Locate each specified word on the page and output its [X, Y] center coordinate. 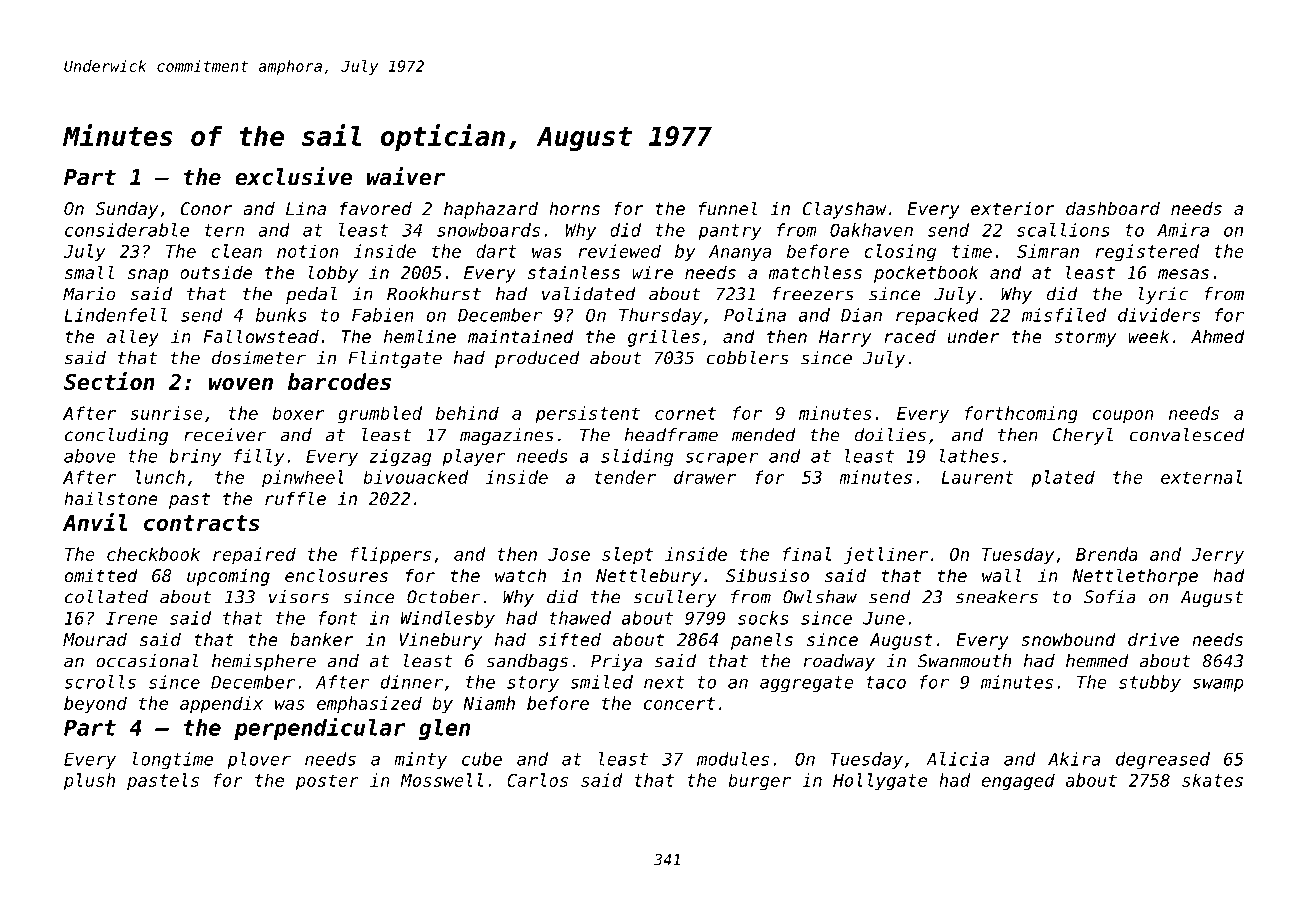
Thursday [660, 316]
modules [733, 759]
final [807, 554]
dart [497, 251]
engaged [1018, 782]
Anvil [95, 522]
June [884, 618]
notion [308, 251]
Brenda [1107, 554]
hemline [420, 336]
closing [900, 253]
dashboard [1113, 208]
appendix [221, 705]
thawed [580, 618]
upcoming [228, 577]
